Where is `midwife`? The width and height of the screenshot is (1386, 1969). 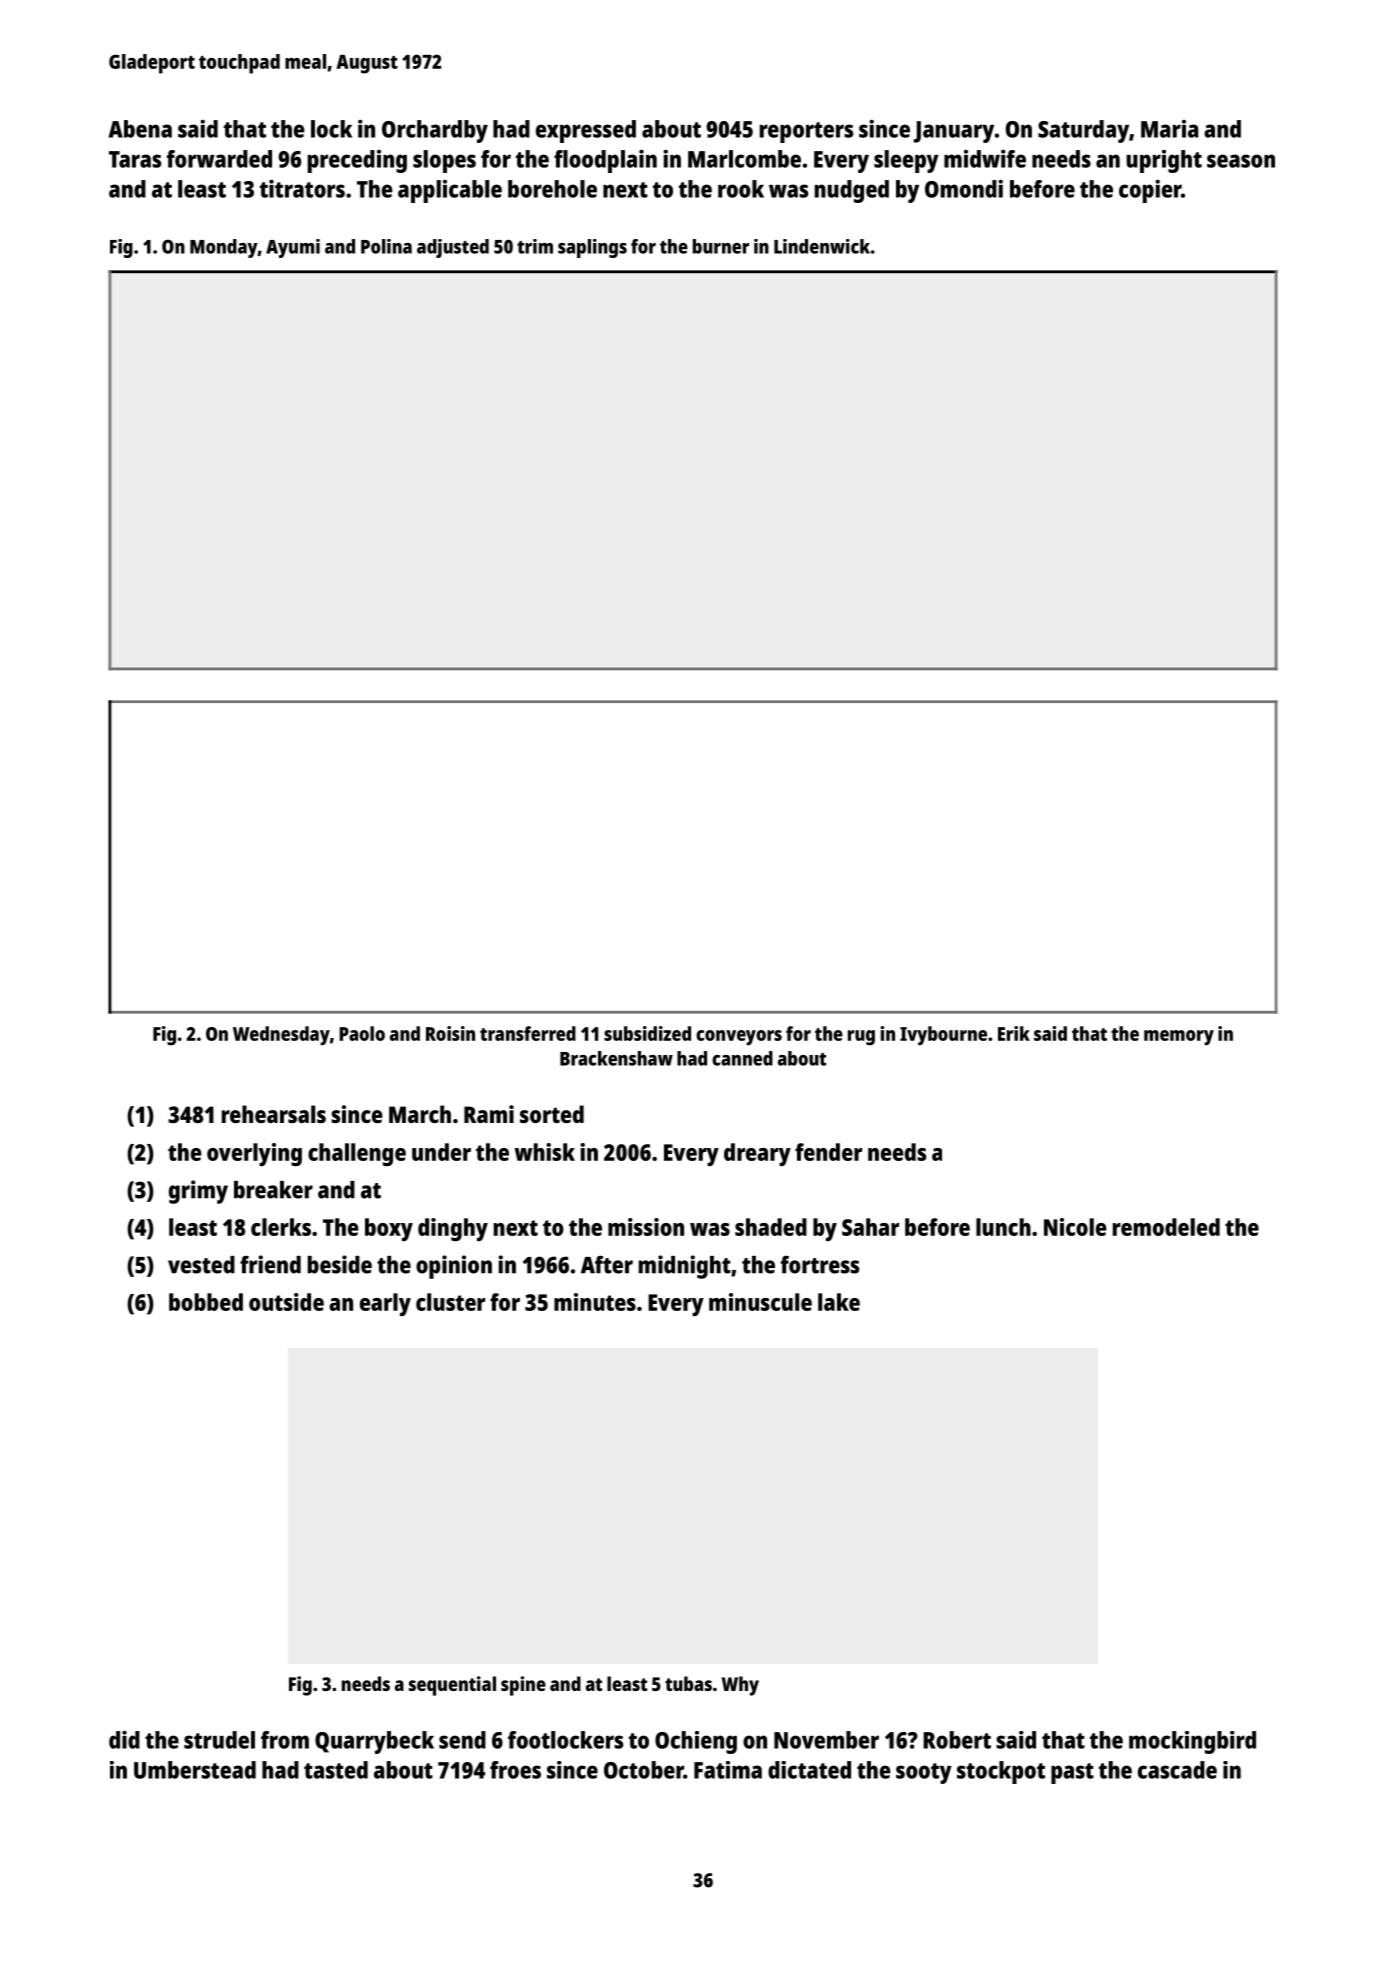 midwife is located at coordinates (985, 159).
